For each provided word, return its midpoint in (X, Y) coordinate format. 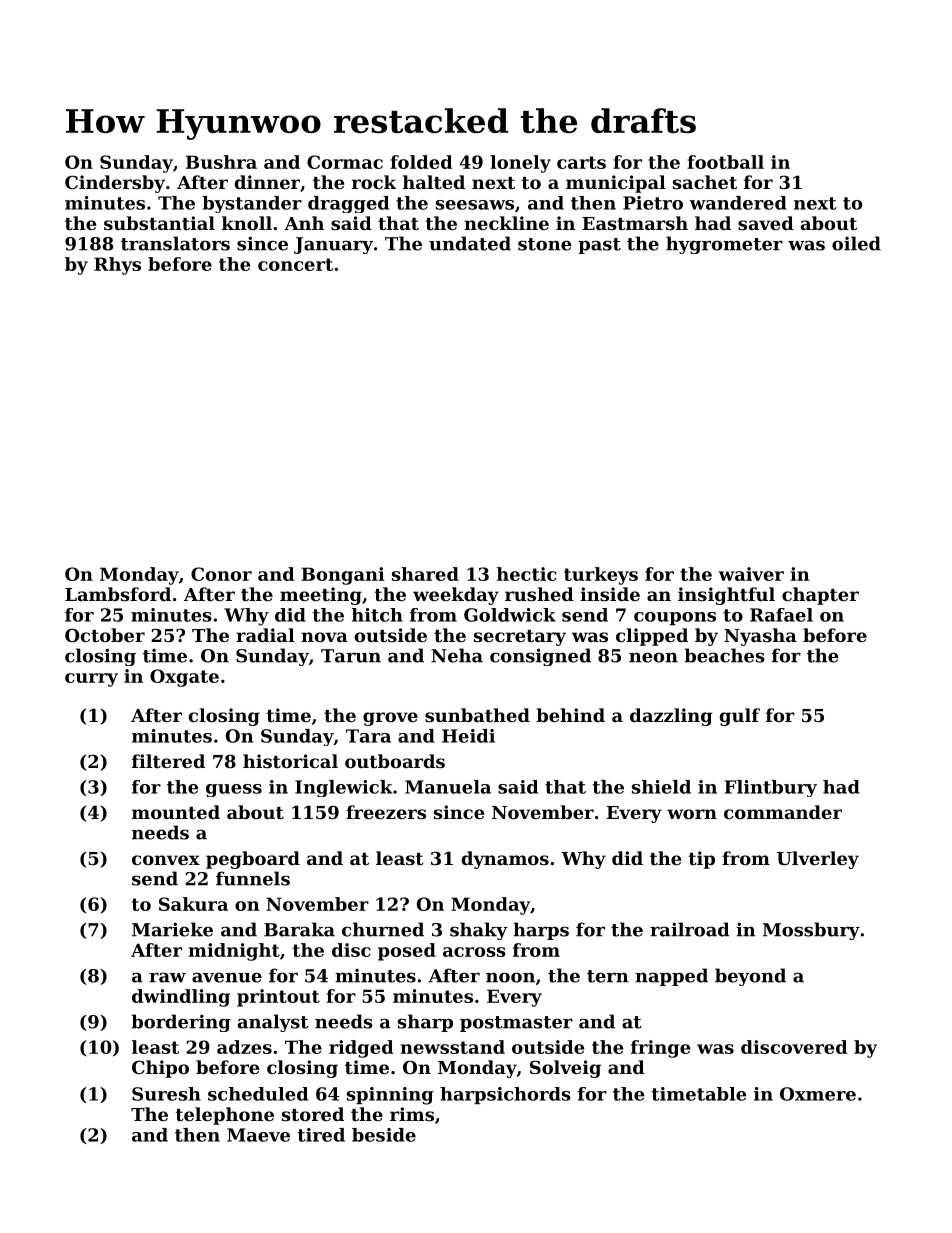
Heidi (468, 736)
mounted (176, 812)
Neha (457, 655)
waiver (751, 574)
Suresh (166, 1094)
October (105, 635)
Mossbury (811, 931)
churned (383, 929)
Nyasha (760, 637)
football (725, 162)
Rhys (117, 266)
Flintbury (771, 788)
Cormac (345, 162)
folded (421, 162)
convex (166, 860)
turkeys (601, 576)
